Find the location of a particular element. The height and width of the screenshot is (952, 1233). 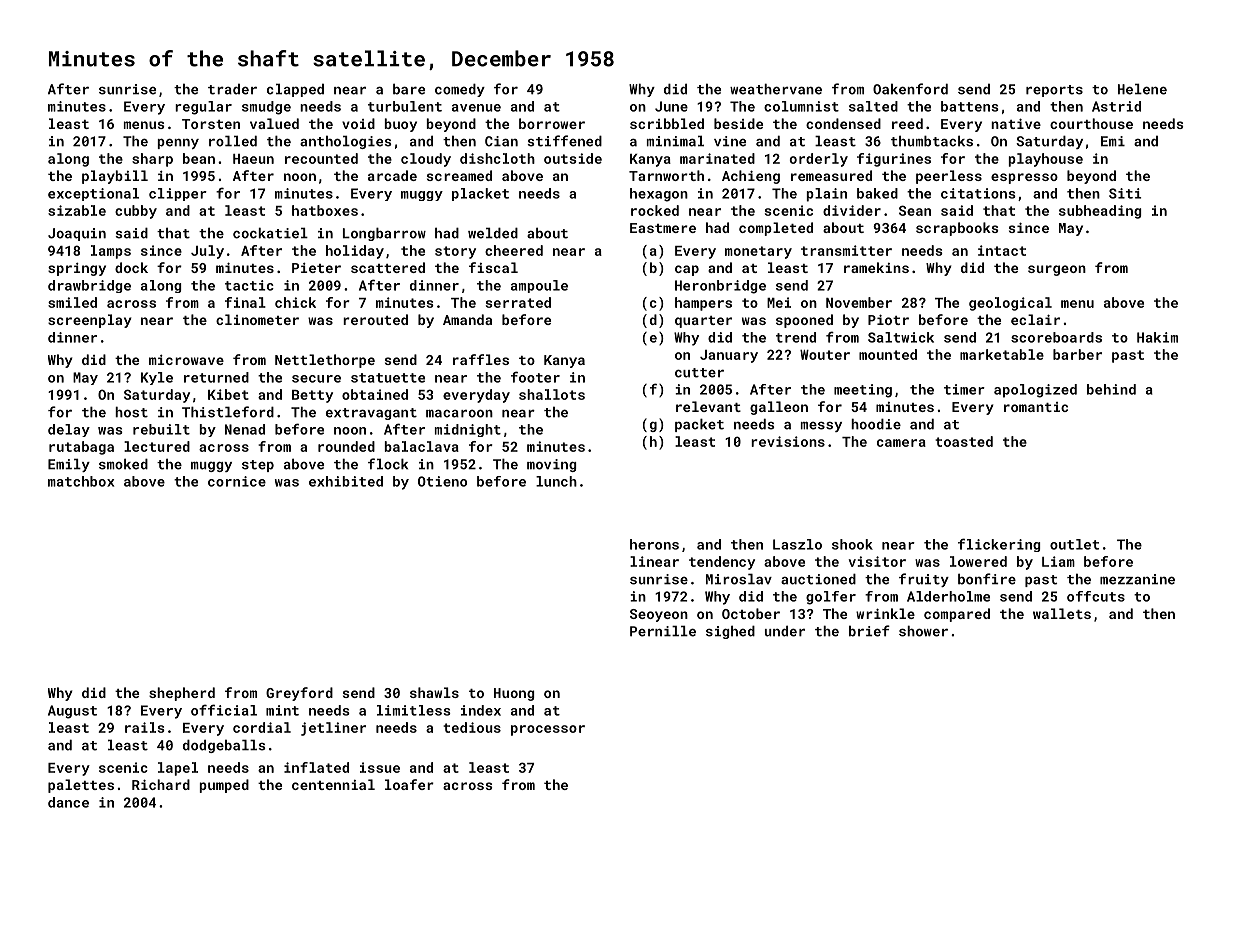

ramekins is located at coordinates (876, 267).
